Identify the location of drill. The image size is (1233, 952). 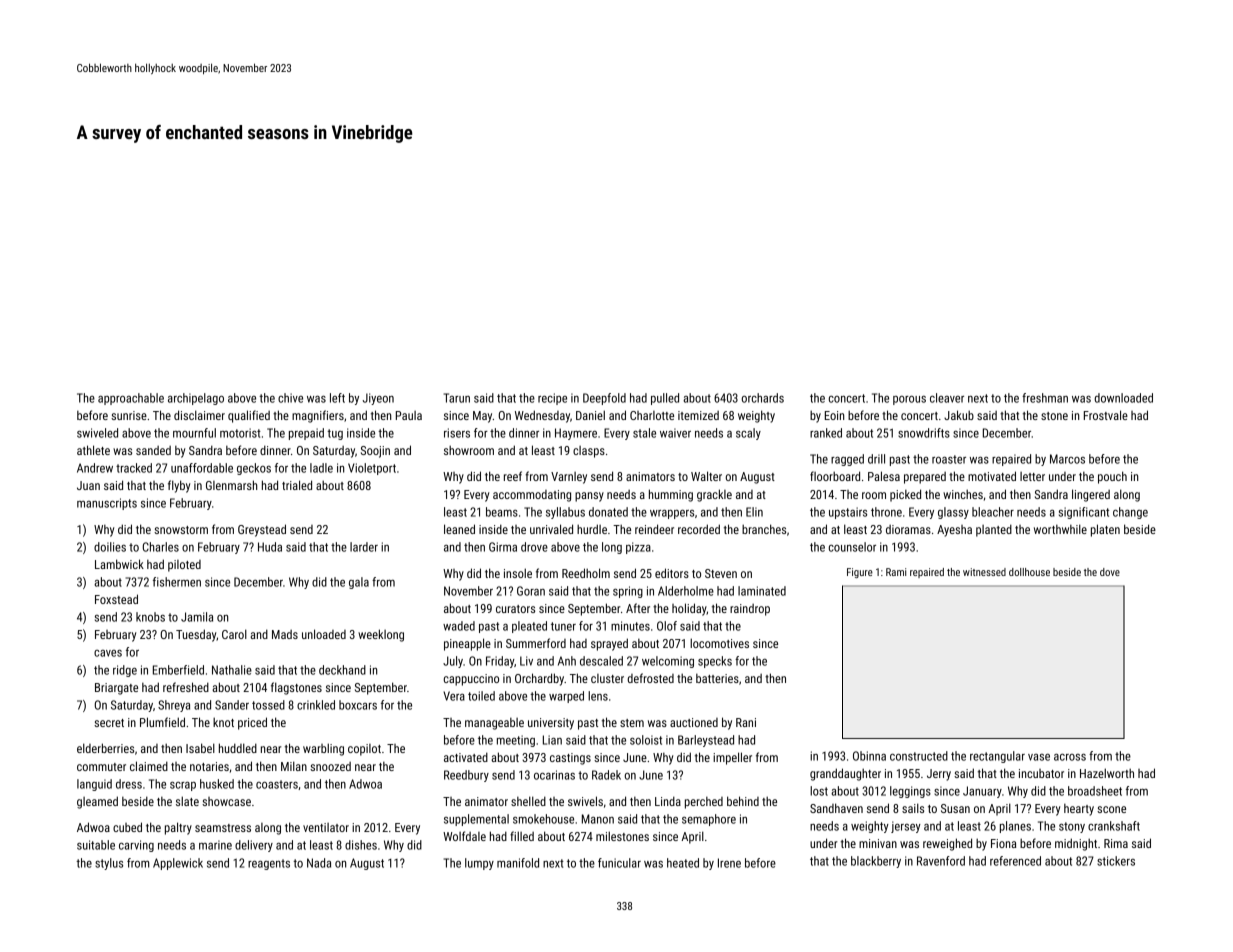
(876, 459).
